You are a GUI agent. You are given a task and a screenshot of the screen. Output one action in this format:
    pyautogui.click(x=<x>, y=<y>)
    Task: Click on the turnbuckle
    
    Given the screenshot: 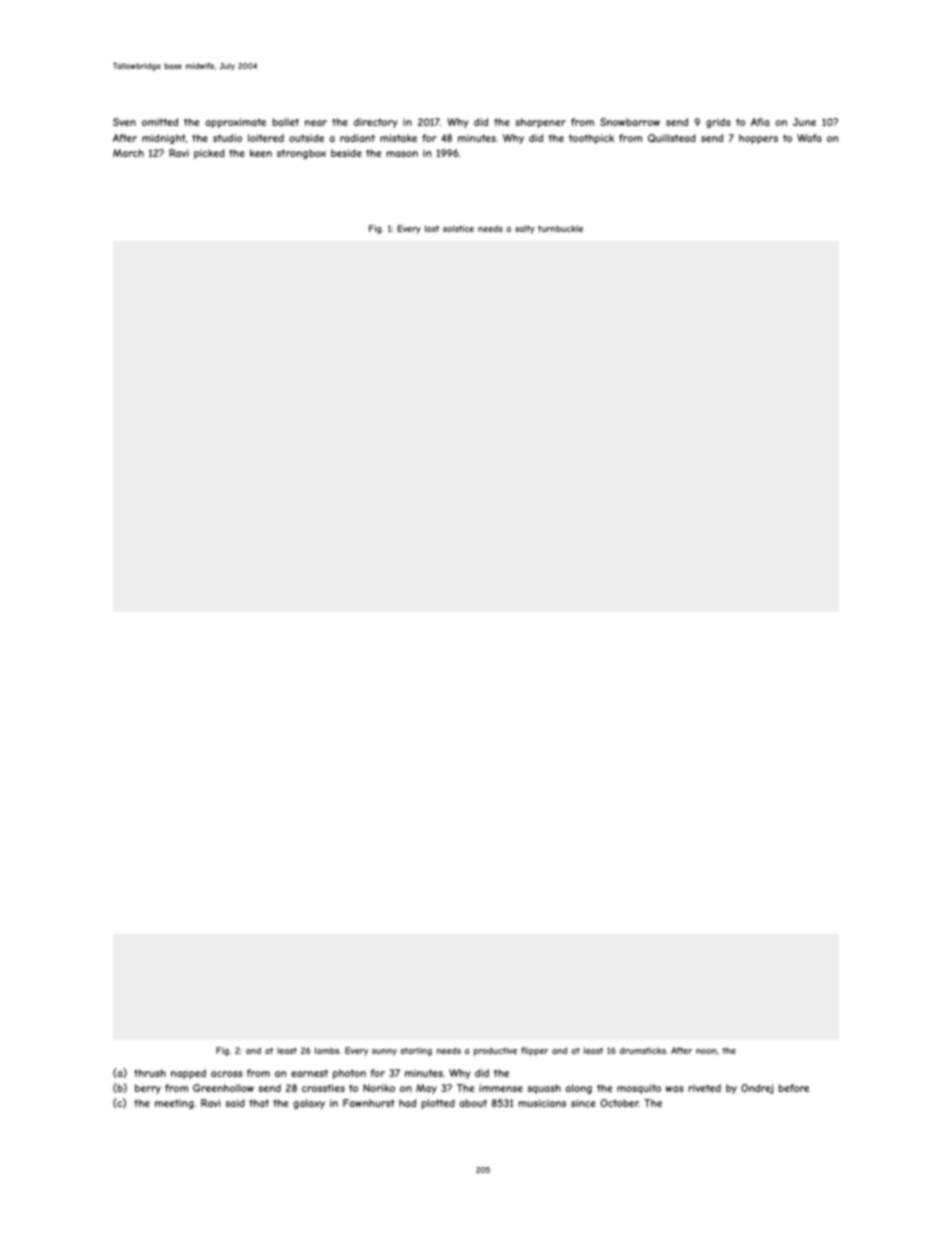 What is the action you would take?
    pyautogui.click(x=560, y=228)
